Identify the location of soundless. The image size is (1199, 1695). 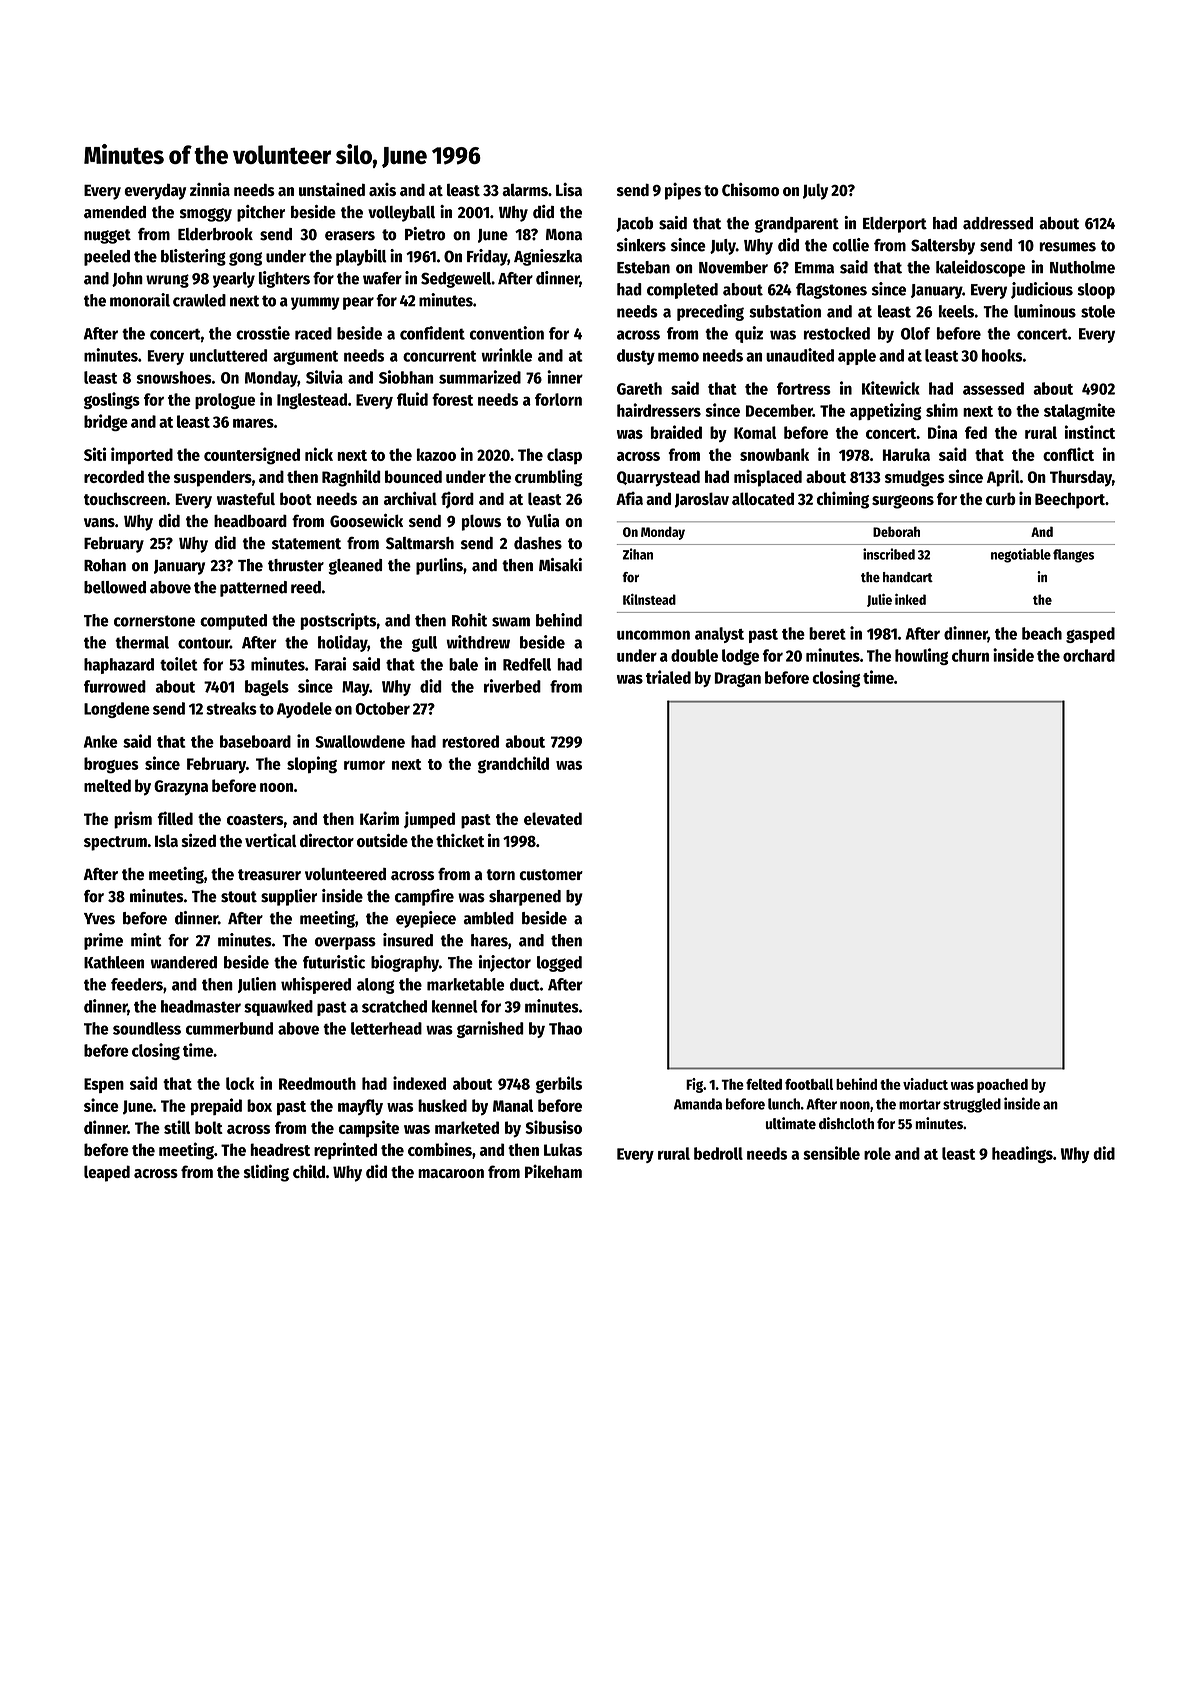
(147, 1028).
